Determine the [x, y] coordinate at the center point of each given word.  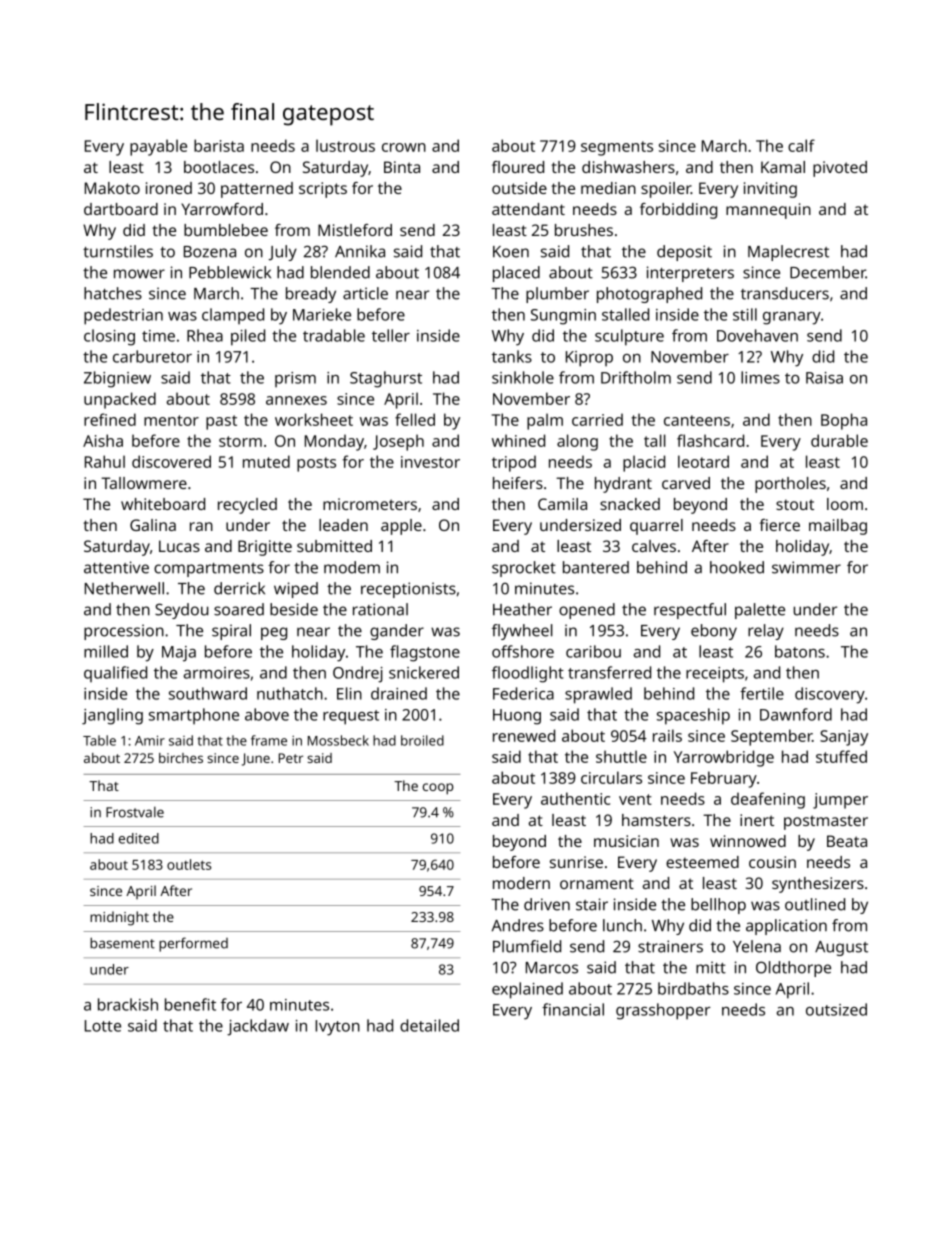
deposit [684, 253]
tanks [512, 356]
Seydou [181, 611]
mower [139, 274]
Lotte [103, 1026]
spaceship [693, 716]
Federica [523, 693]
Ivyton [337, 1028]
